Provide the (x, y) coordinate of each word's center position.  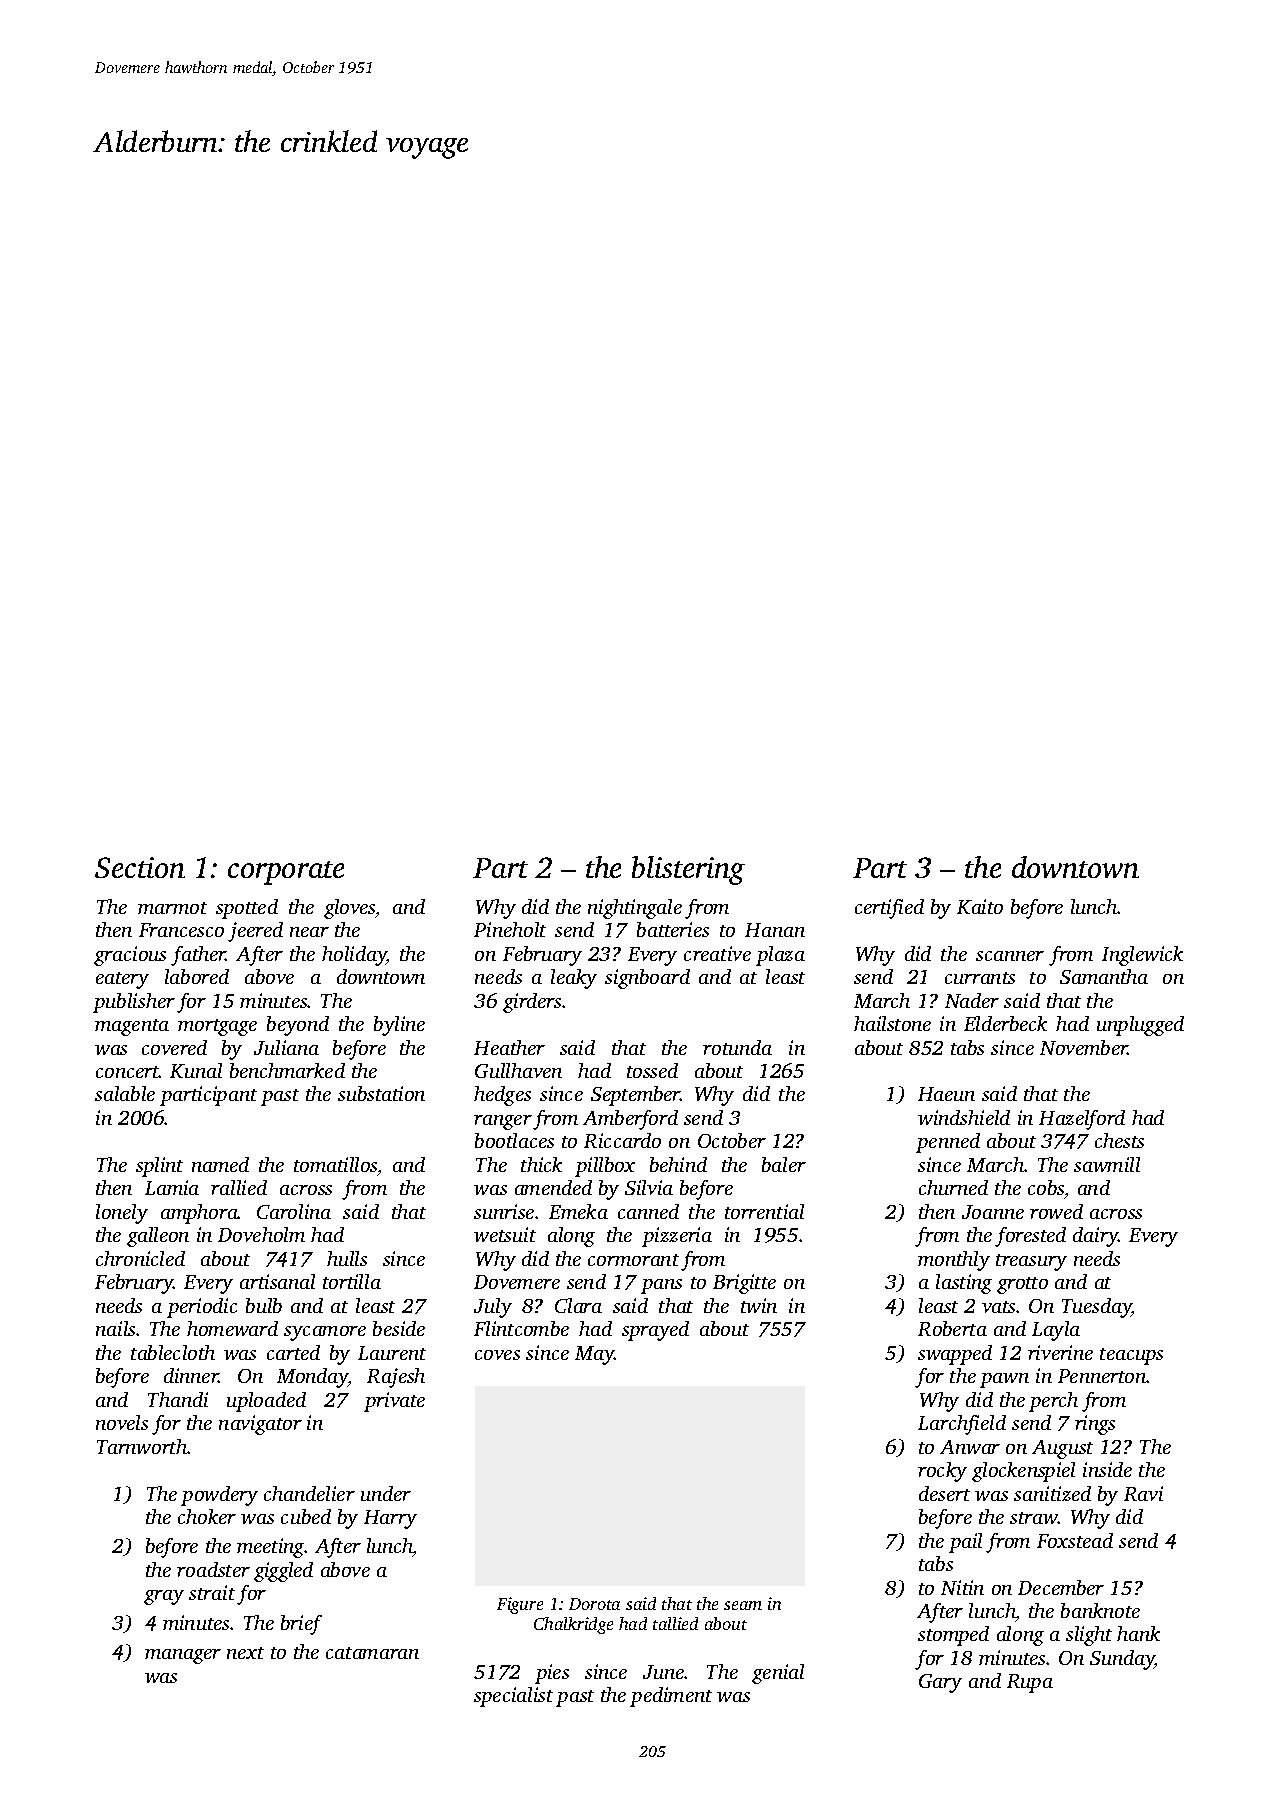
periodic (202, 1308)
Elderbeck (1005, 1023)
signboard (647, 979)
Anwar (970, 1447)
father (198, 956)
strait (212, 1592)
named (220, 1164)
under (386, 1493)
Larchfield (962, 1425)
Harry (390, 1519)
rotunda (737, 1047)
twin (759, 1305)
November (1084, 1047)
